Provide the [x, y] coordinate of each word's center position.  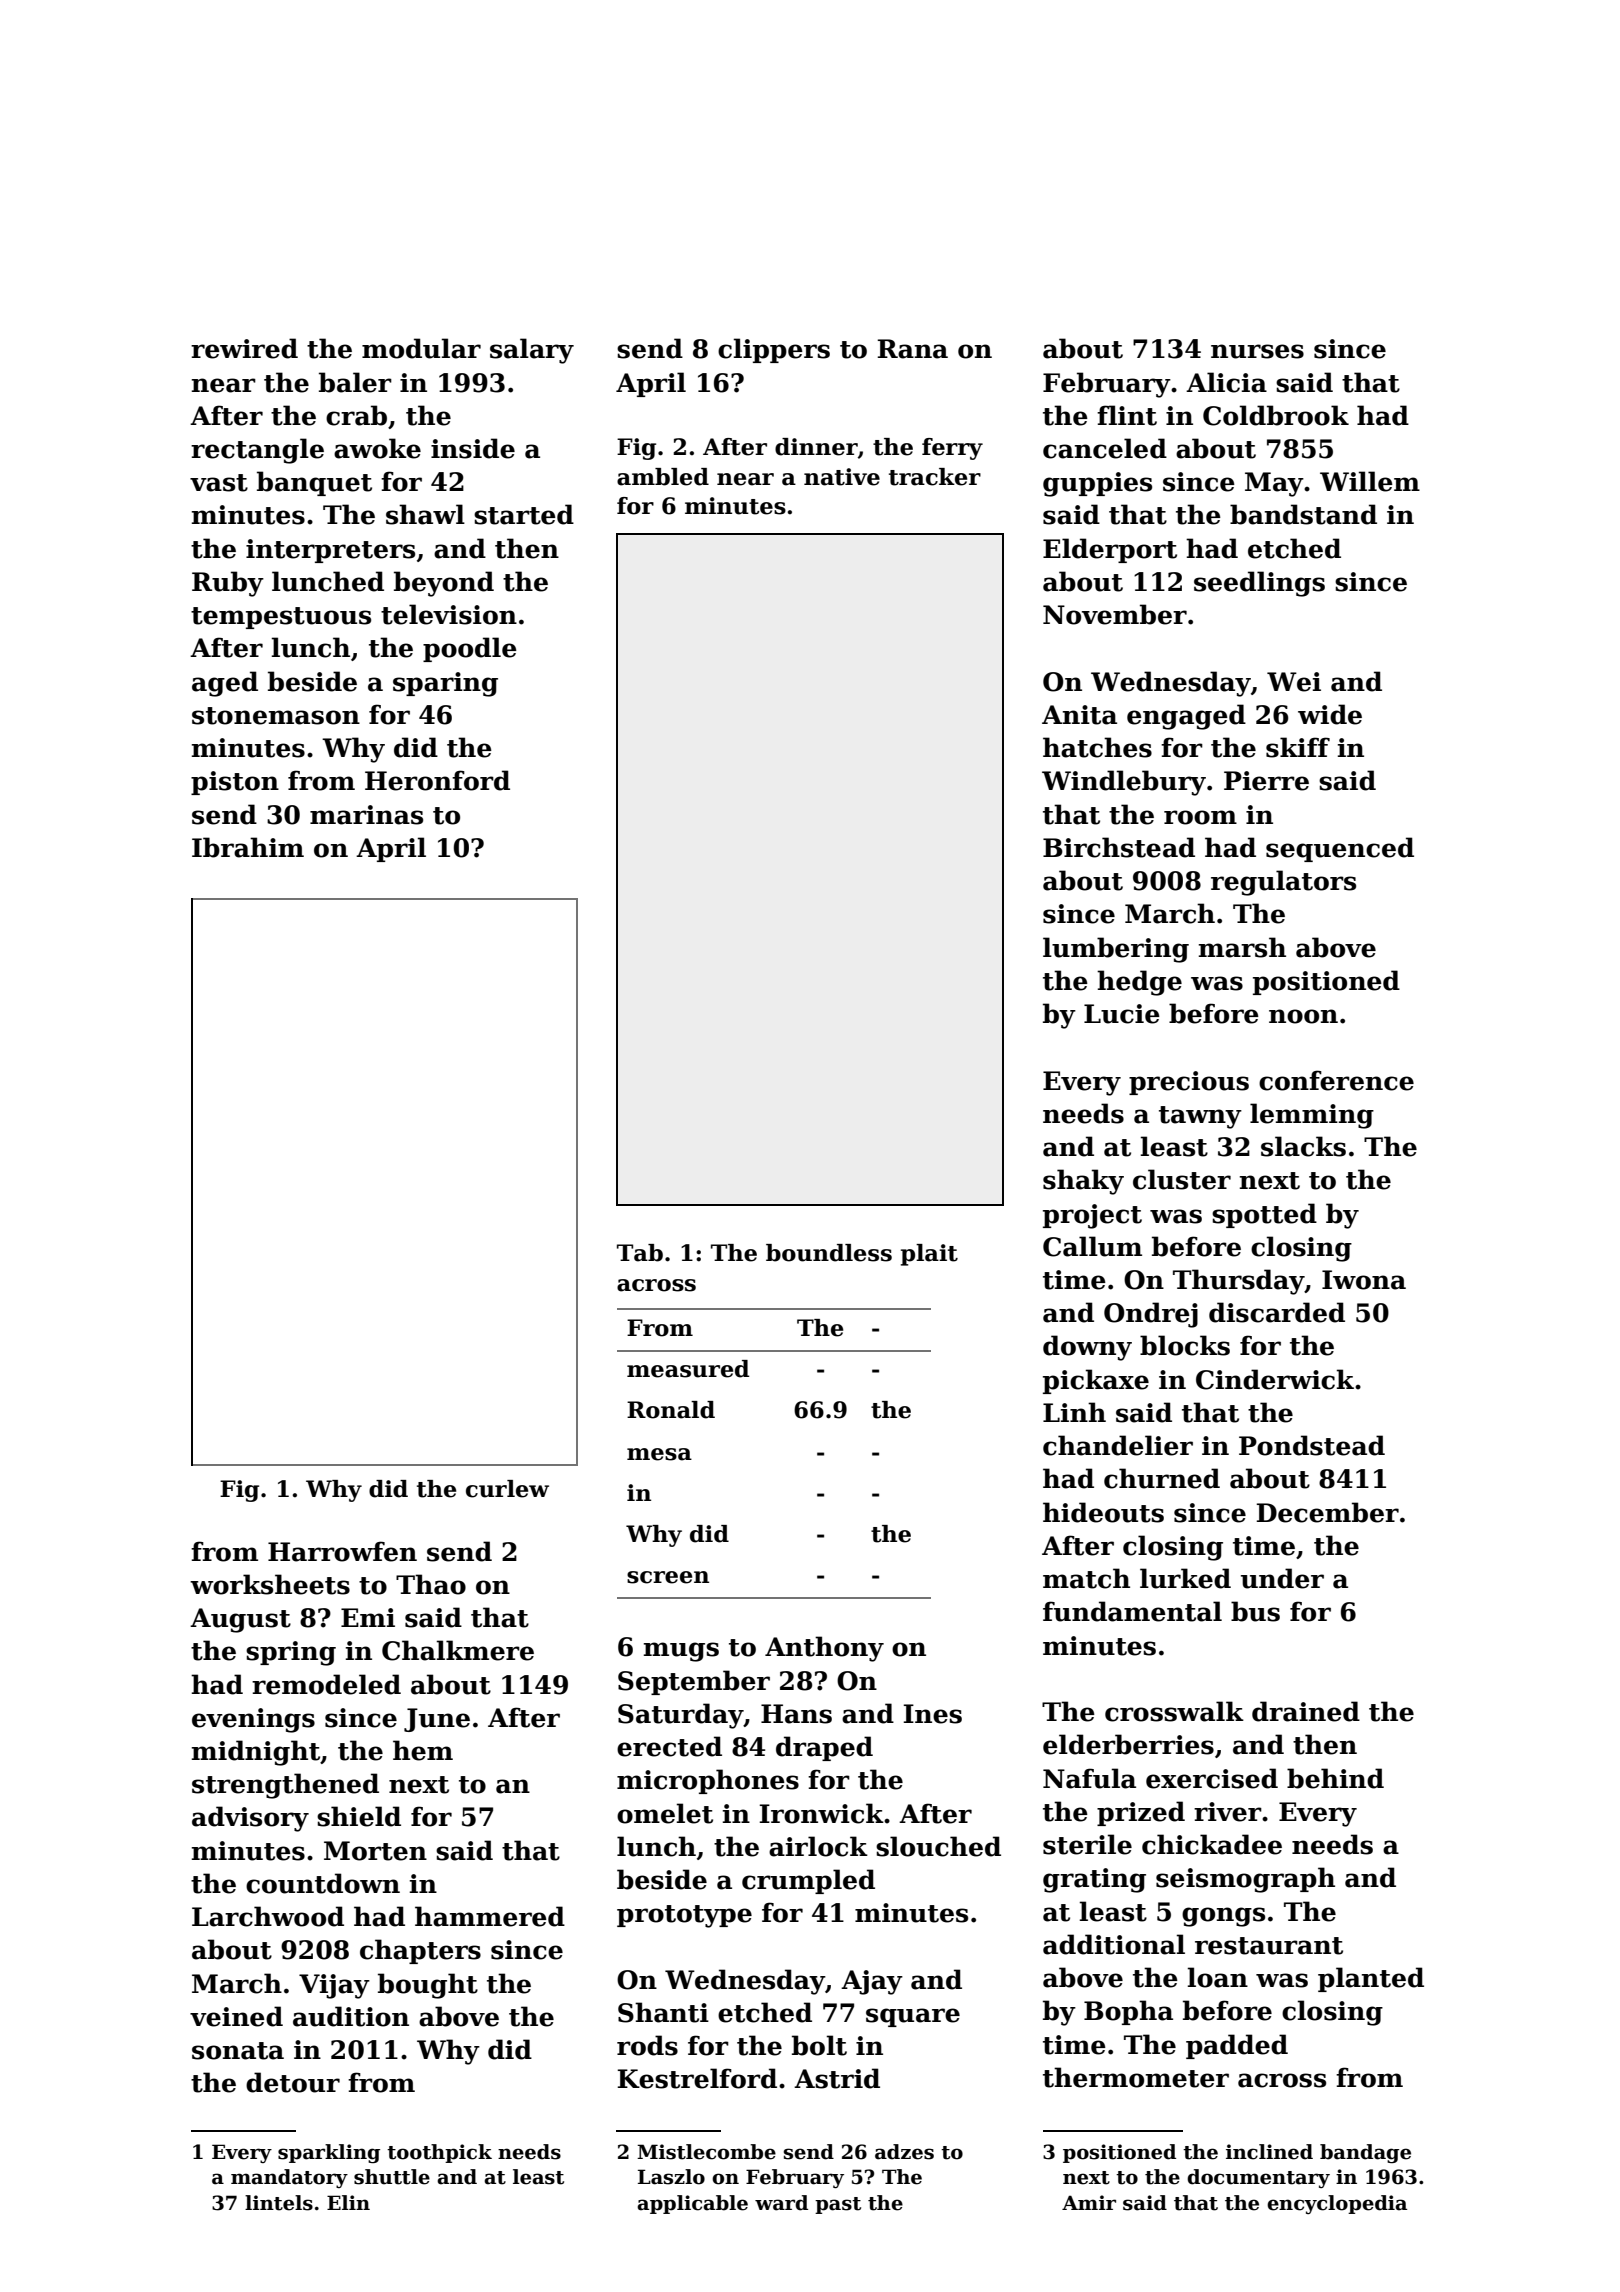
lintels [279, 2203]
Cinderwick [1275, 1379]
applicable [692, 2204]
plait [929, 1255]
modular [421, 348]
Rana [913, 349]
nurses [1257, 351]
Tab [640, 1253]
